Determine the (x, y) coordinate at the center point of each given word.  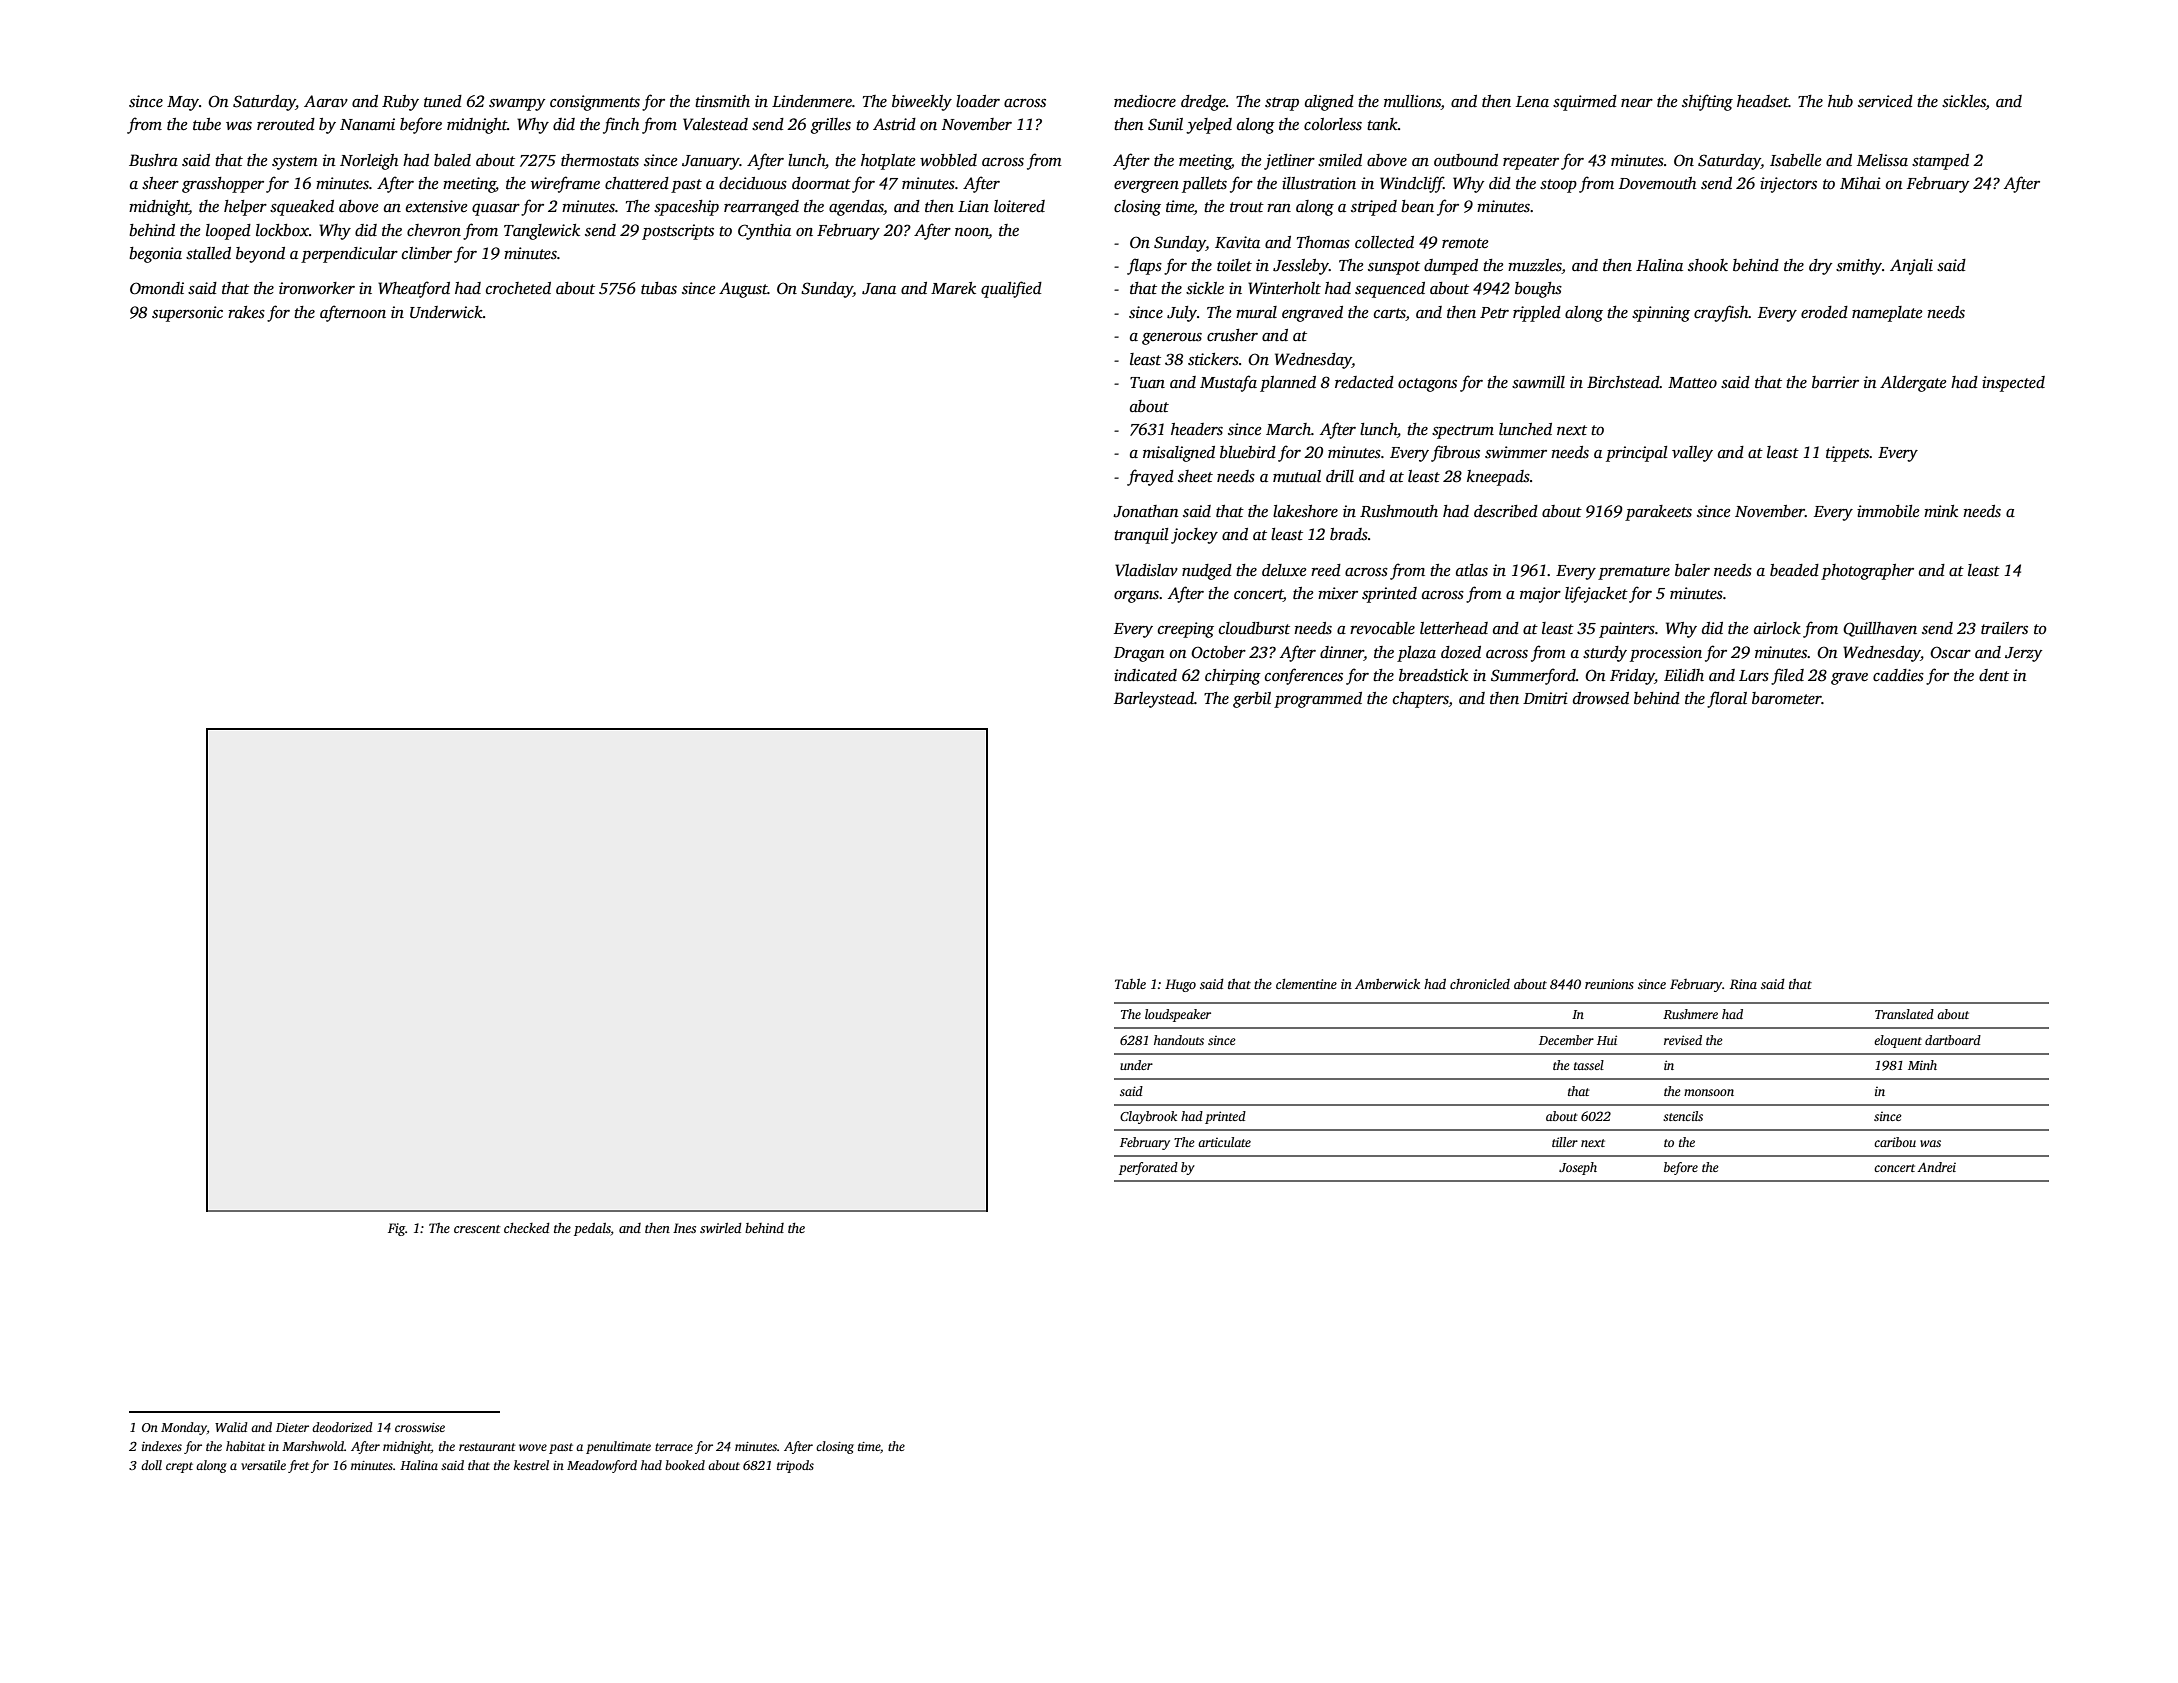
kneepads (1498, 478)
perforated (1148, 1168)
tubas (659, 288)
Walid (231, 1427)
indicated (1145, 675)
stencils (1683, 1116)
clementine (1306, 984)
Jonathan (1146, 511)
